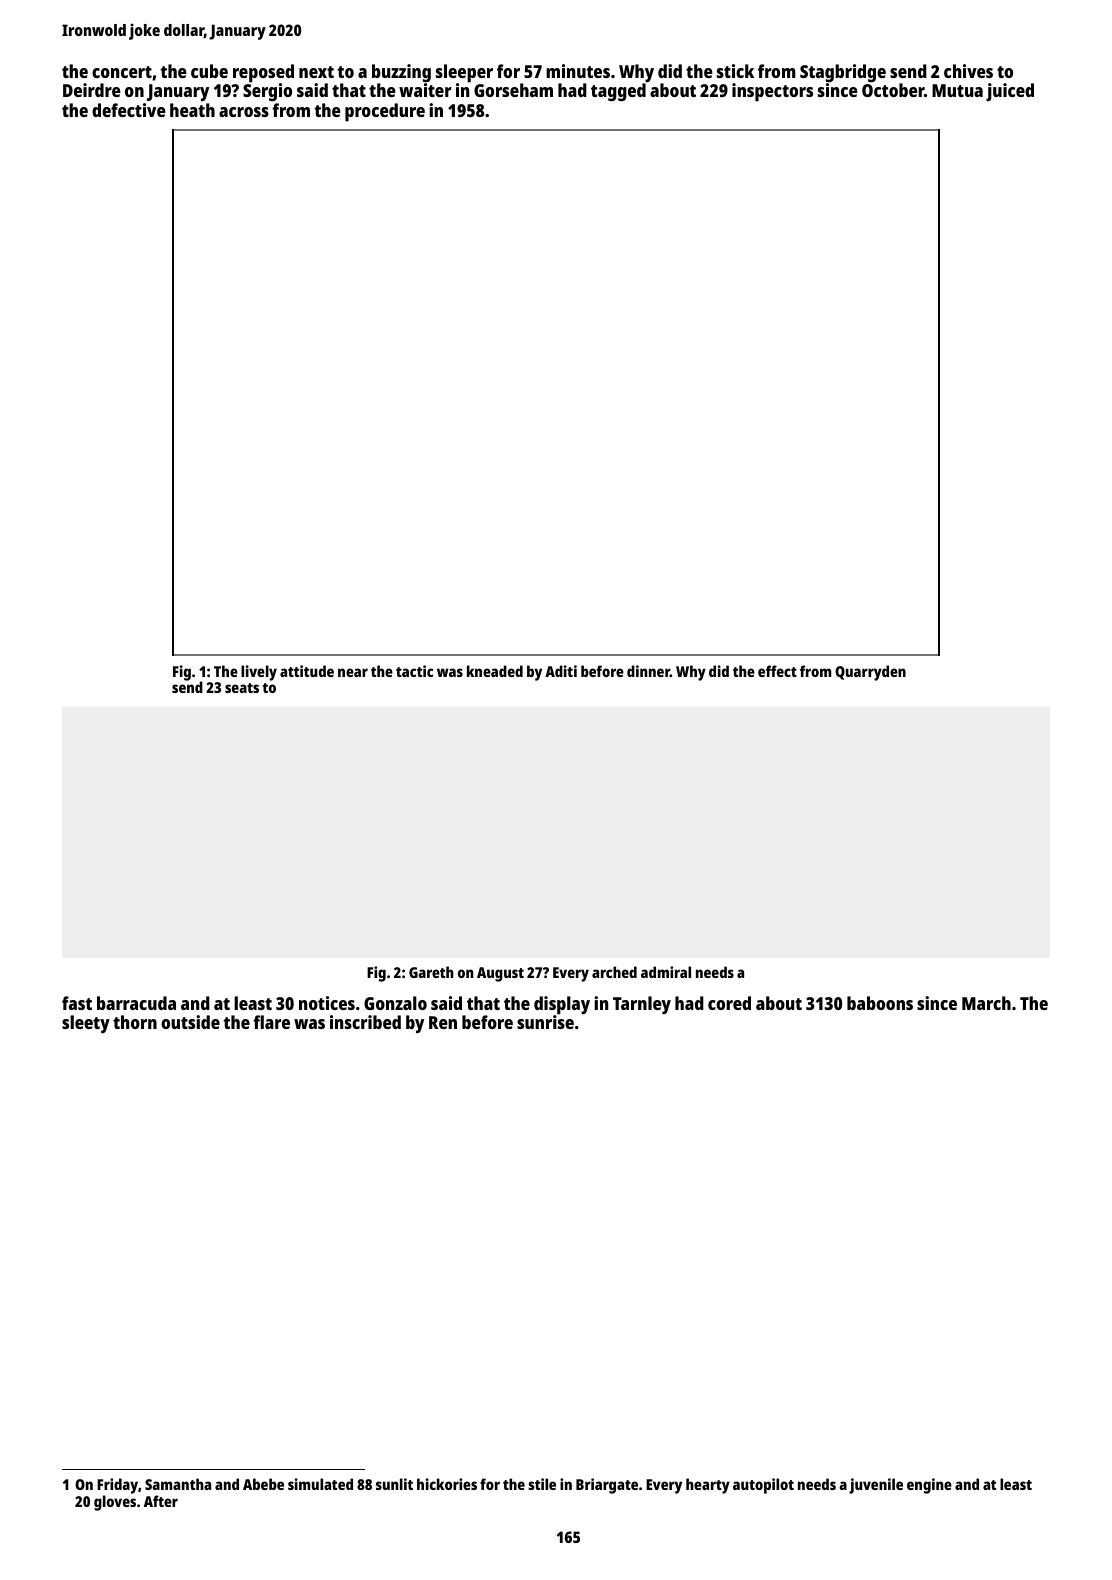 The image size is (1112, 1580). Describe the element at coordinates (929, 1486) in the document. I see `engine` at that location.
